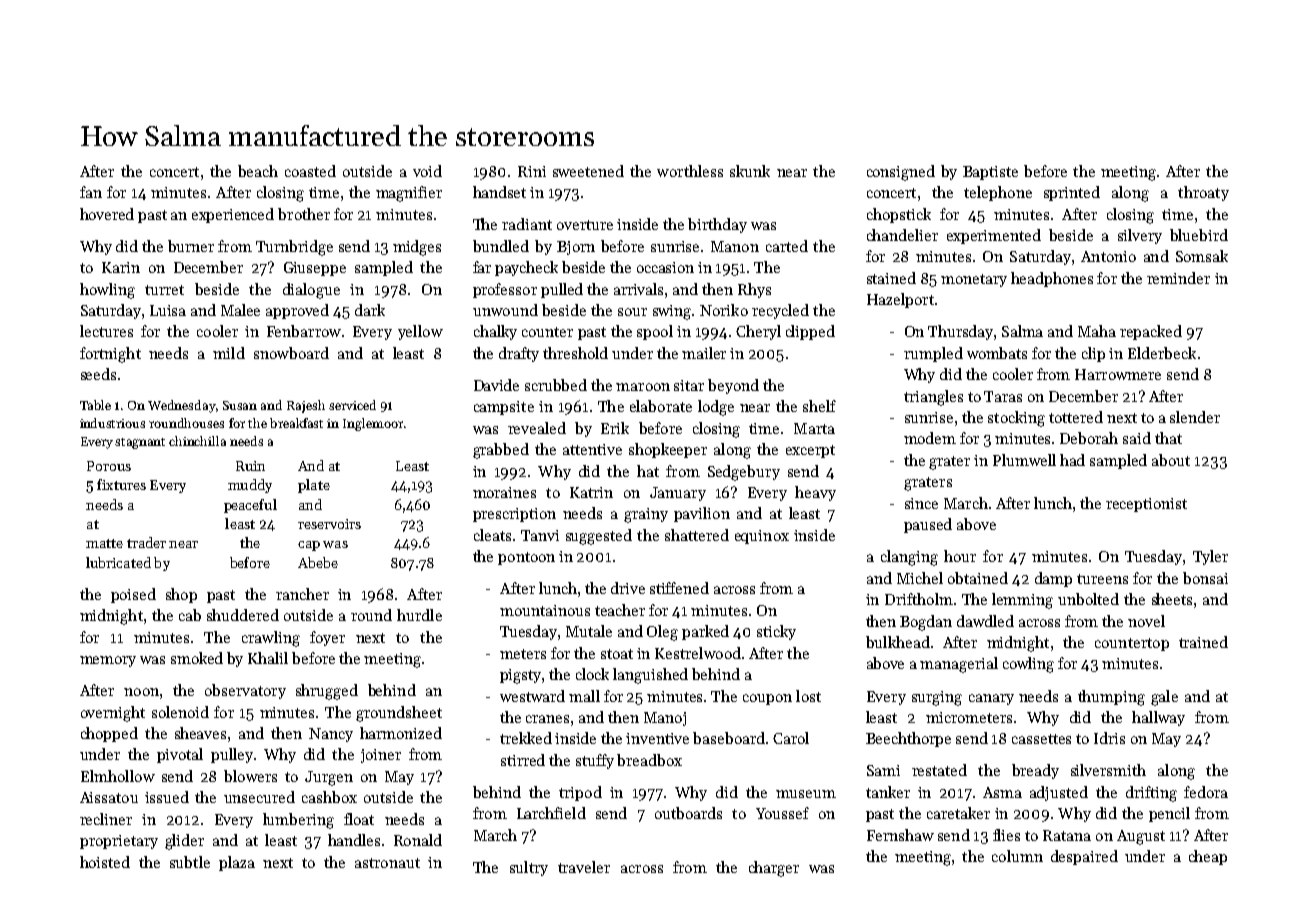 The image size is (1308, 924). Describe the element at coordinates (1203, 193) in the screenshot. I see `throaty` at that location.
